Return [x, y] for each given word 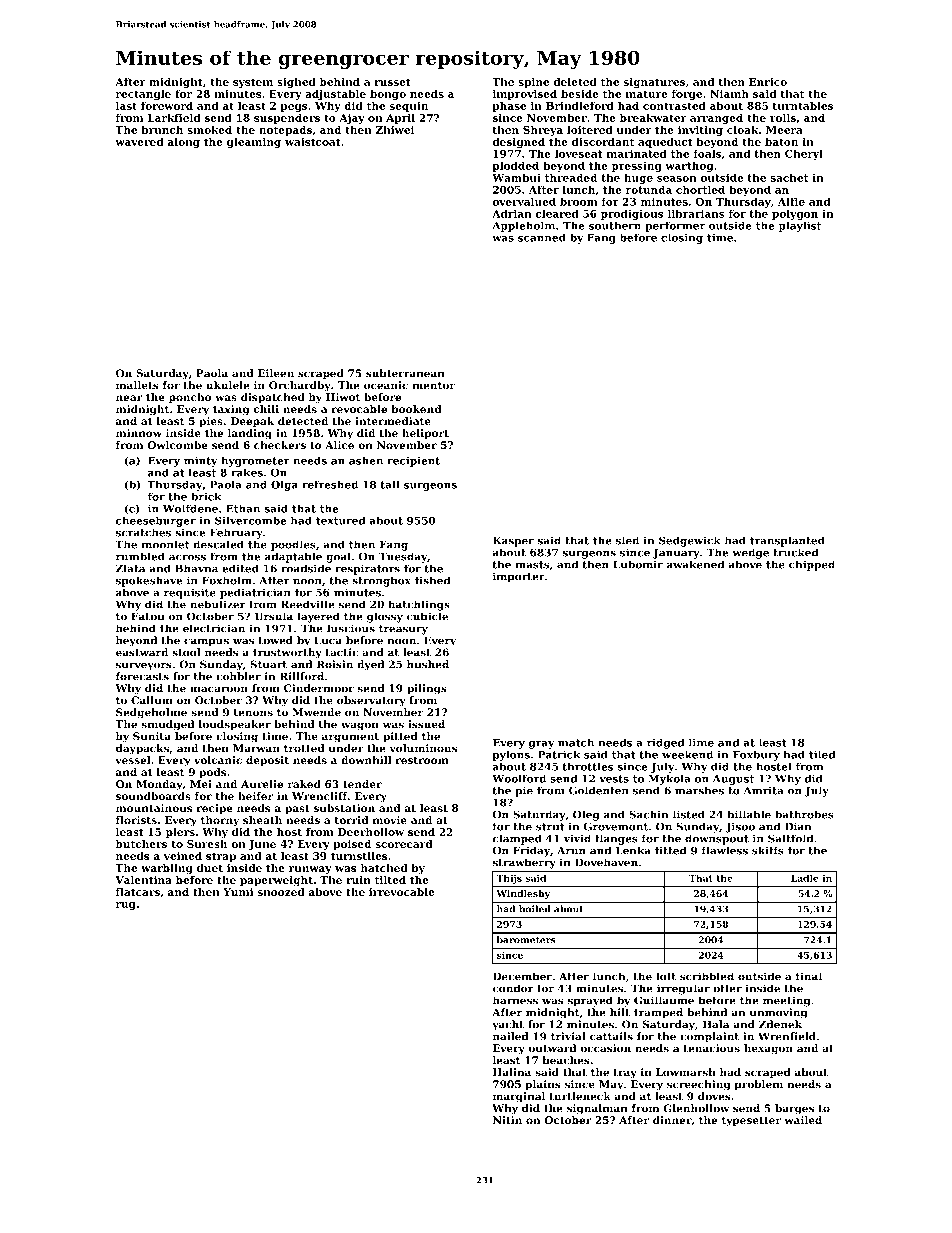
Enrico [768, 82]
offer [727, 988]
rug [126, 906]
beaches [566, 1060]
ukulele [227, 385]
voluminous [423, 748]
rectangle [143, 95]
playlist [800, 226]
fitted [670, 850]
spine [533, 83]
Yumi [238, 892]
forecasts [142, 676]
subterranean [405, 373]
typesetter [751, 1122]
